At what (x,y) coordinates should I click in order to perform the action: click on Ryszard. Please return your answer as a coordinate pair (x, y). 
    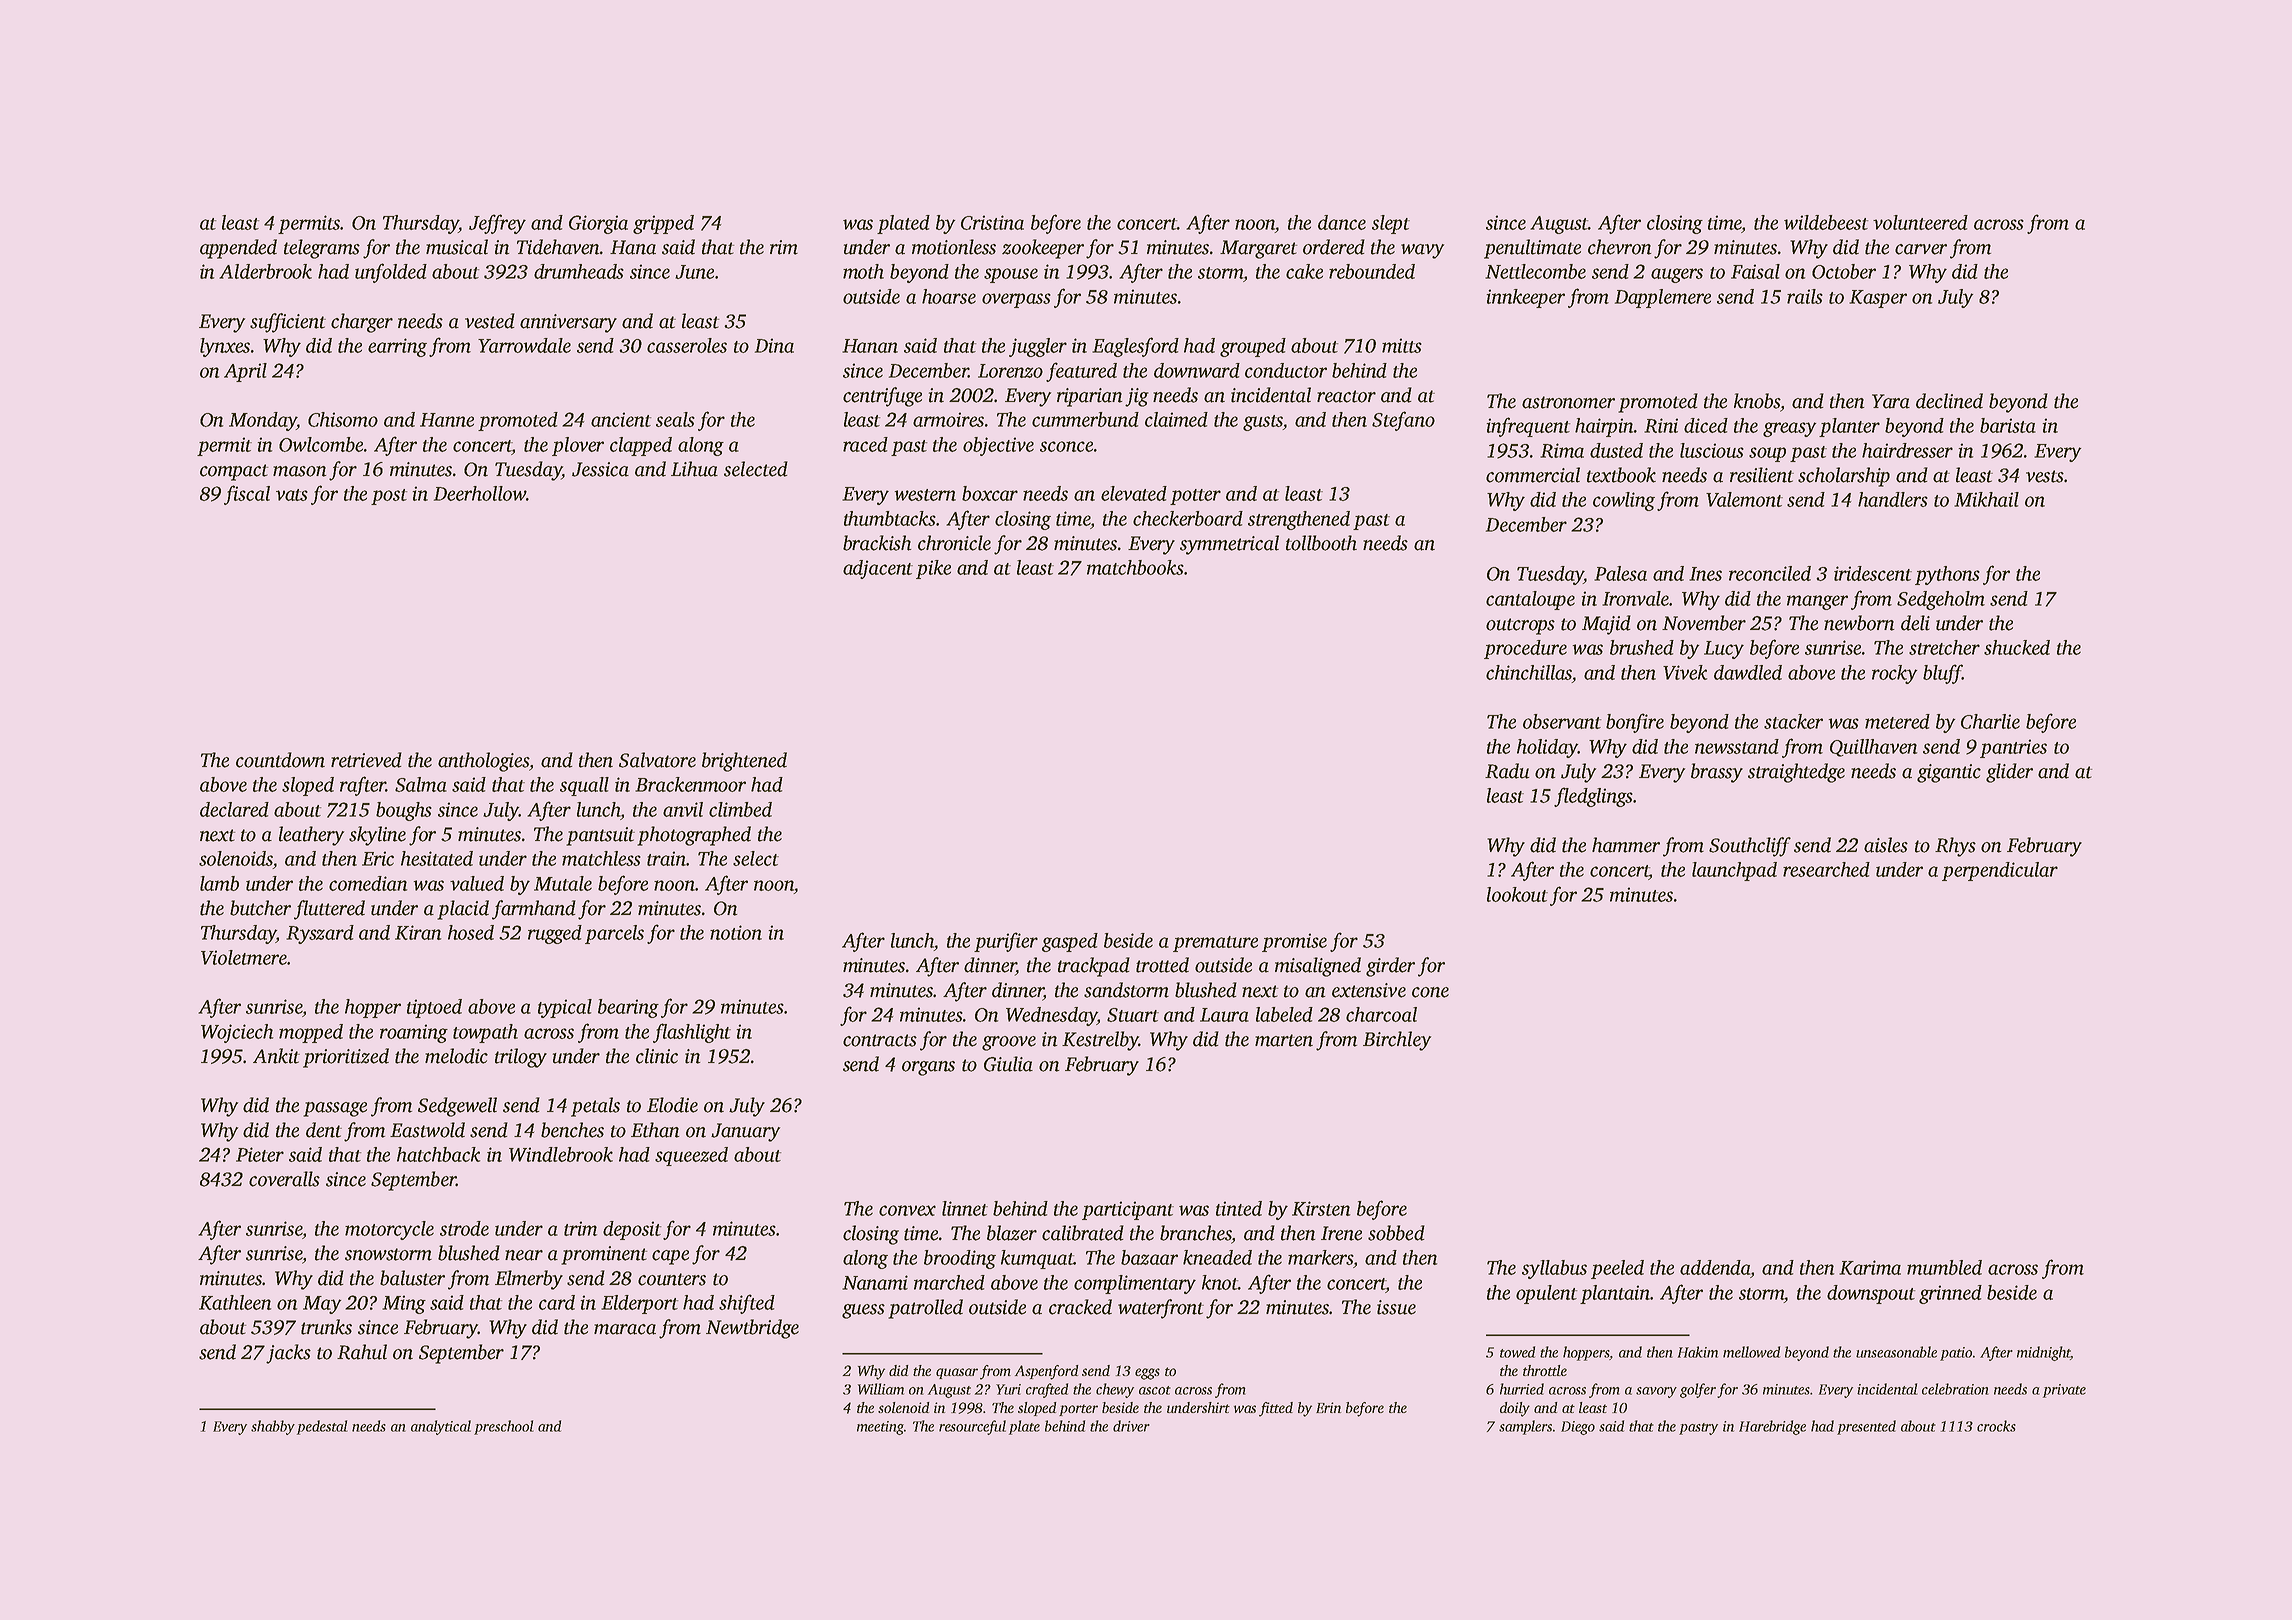
    Looking at the image, I should click on (320, 934).
